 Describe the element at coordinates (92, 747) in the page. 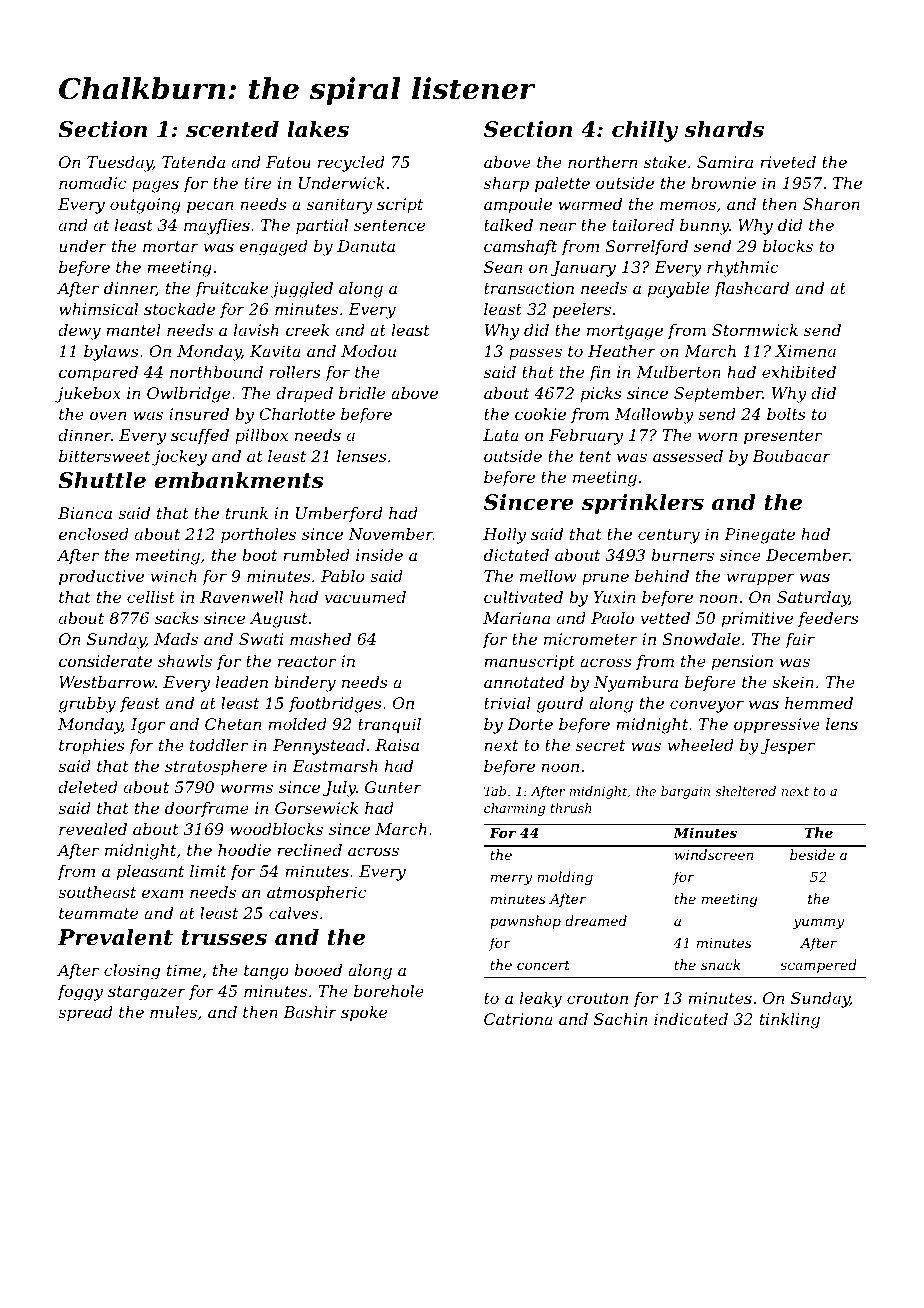

I see `trophies` at that location.
